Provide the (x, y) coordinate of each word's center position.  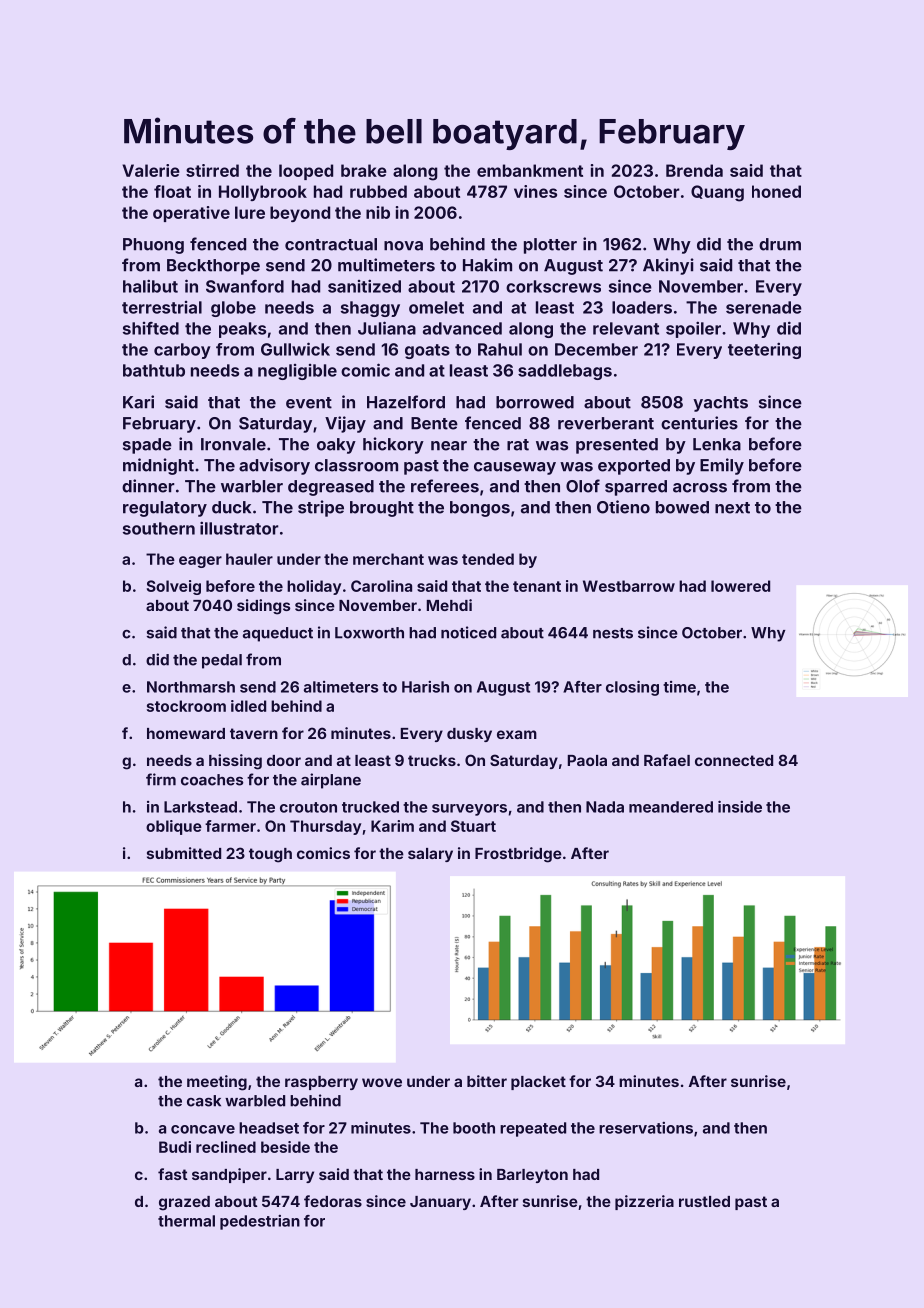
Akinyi (668, 266)
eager (200, 562)
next (732, 508)
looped (306, 172)
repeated (533, 1129)
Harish (425, 687)
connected (734, 760)
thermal (186, 1221)
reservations (646, 1128)
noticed (468, 632)
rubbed (378, 191)
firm (161, 779)
